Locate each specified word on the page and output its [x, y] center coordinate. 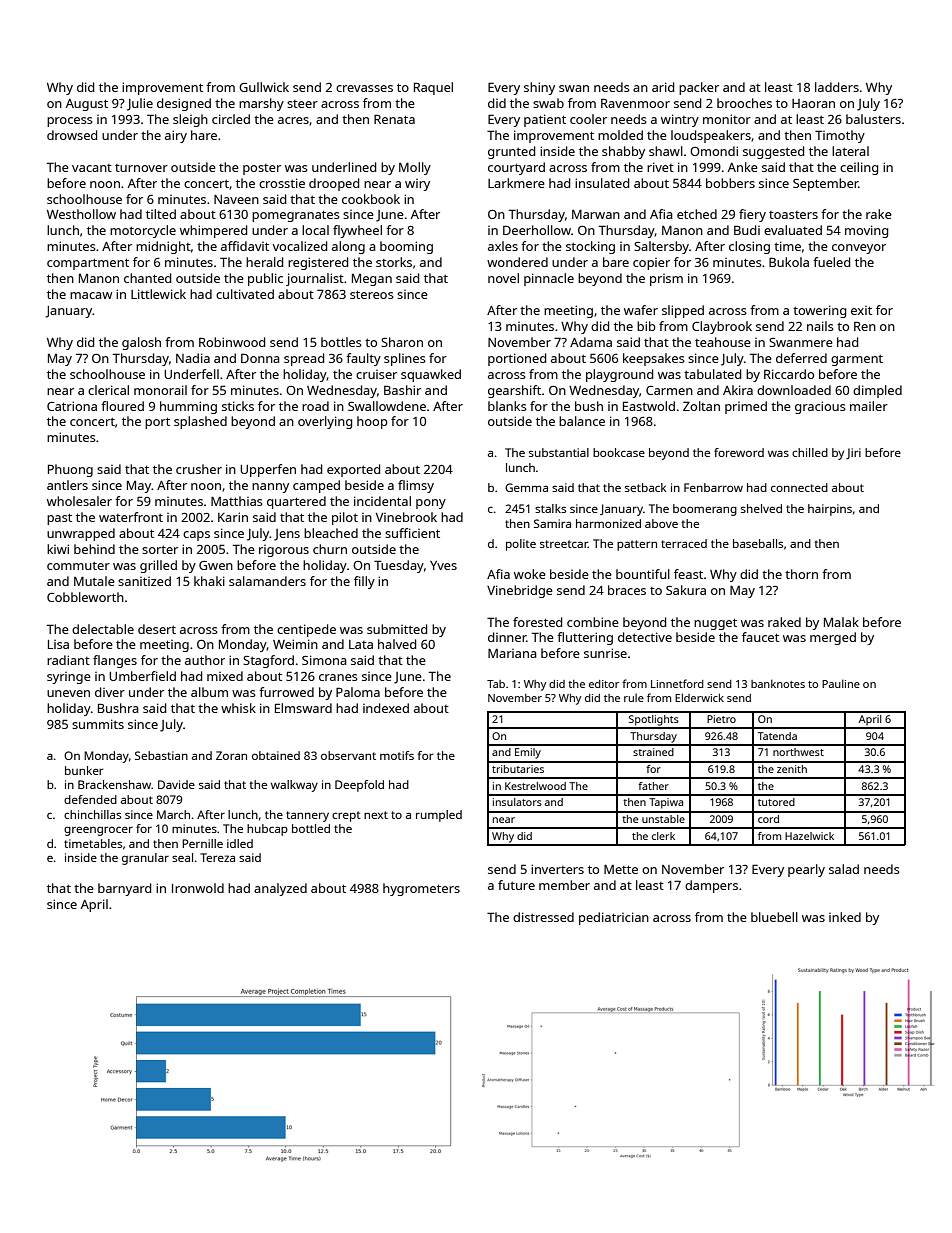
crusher [199, 469]
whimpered [213, 231]
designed [184, 104]
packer [699, 88]
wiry [417, 185]
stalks [550, 508]
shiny [539, 88]
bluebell [774, 917]
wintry [680, 120]
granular [145, 859]
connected [799, 487]
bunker [84, 770]
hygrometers [421, 889]
